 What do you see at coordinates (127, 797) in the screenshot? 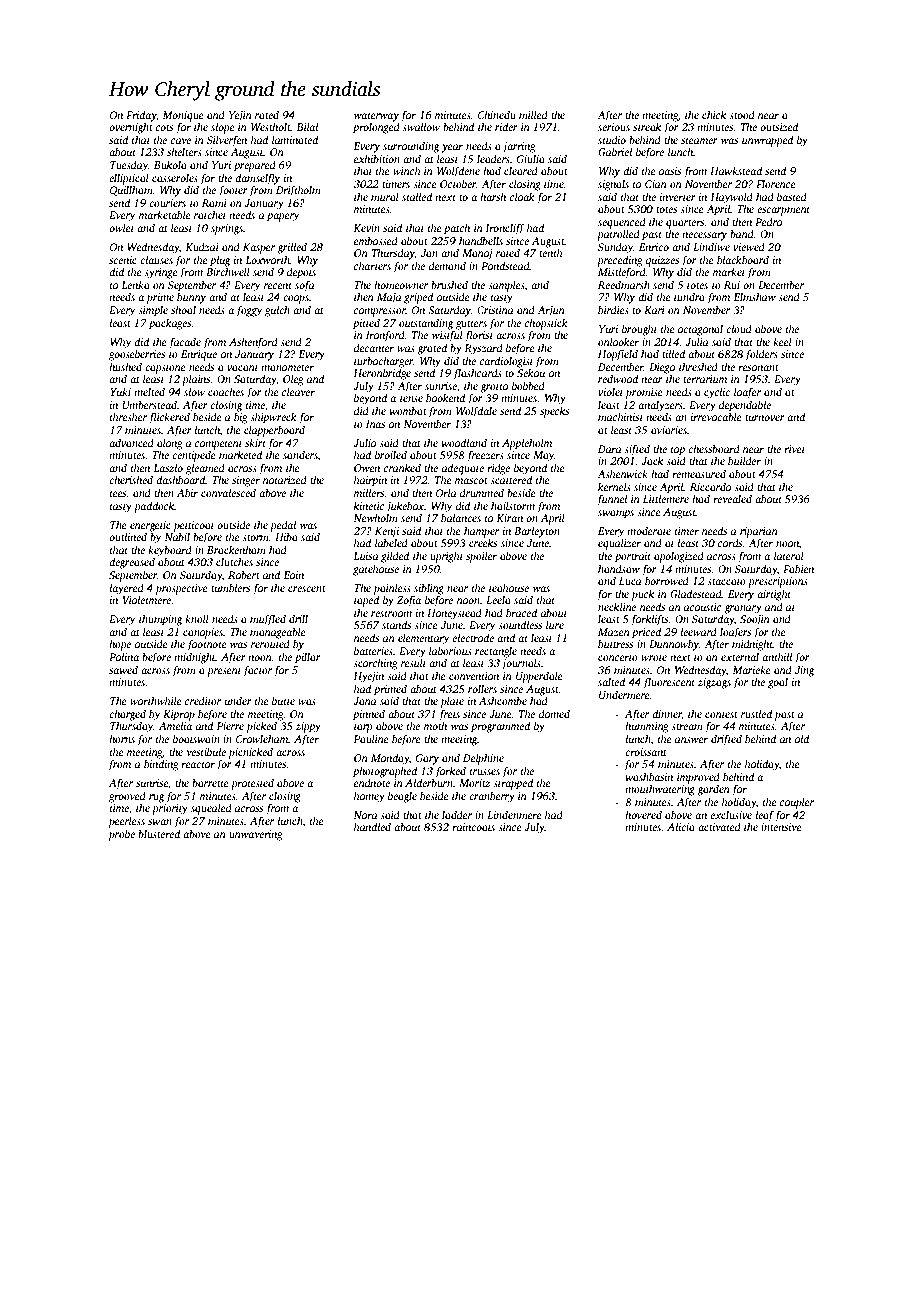
I see `grooved` at bounding box center [127, 797].
